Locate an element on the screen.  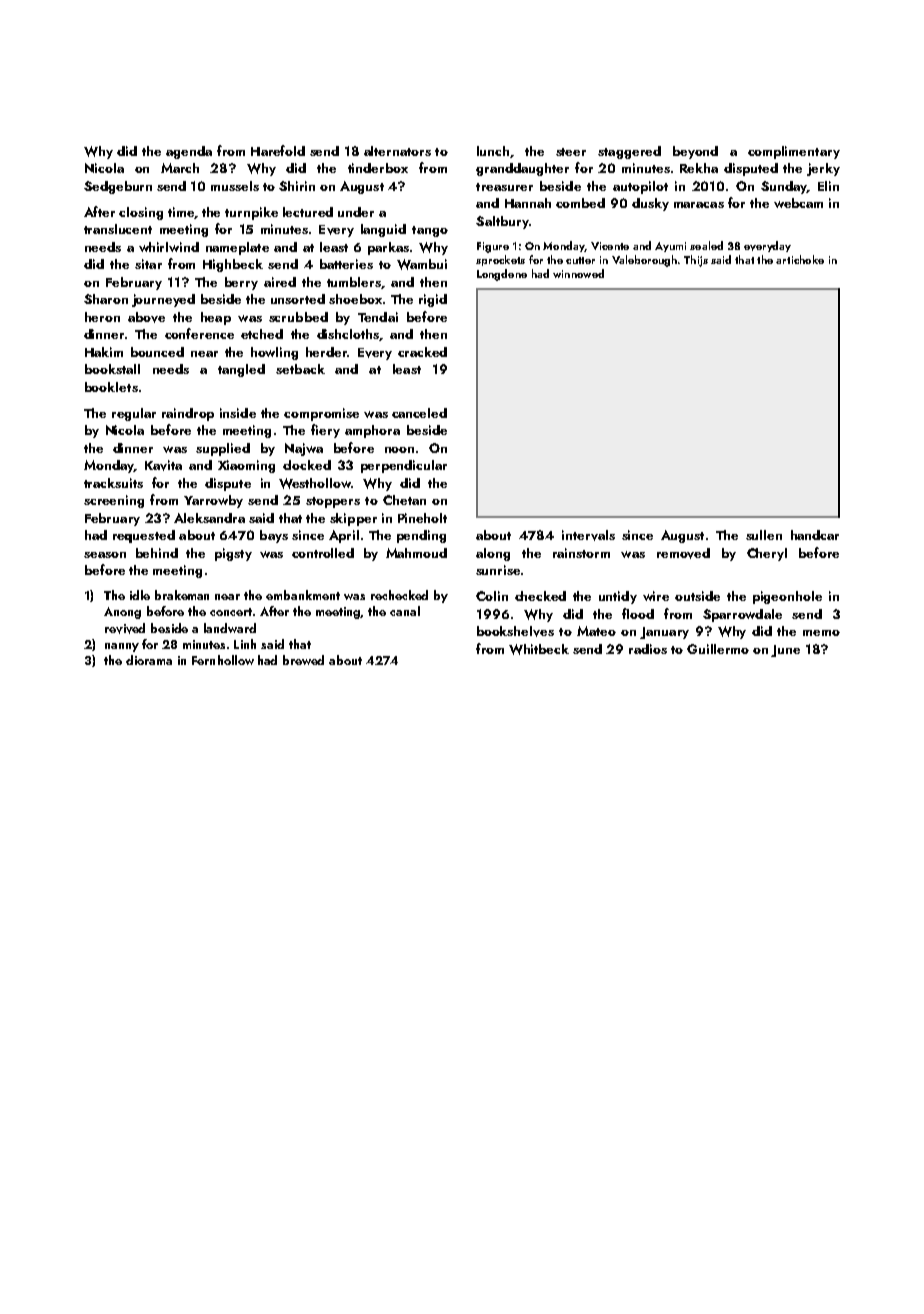
canal is located at coordinates (405, 611).
